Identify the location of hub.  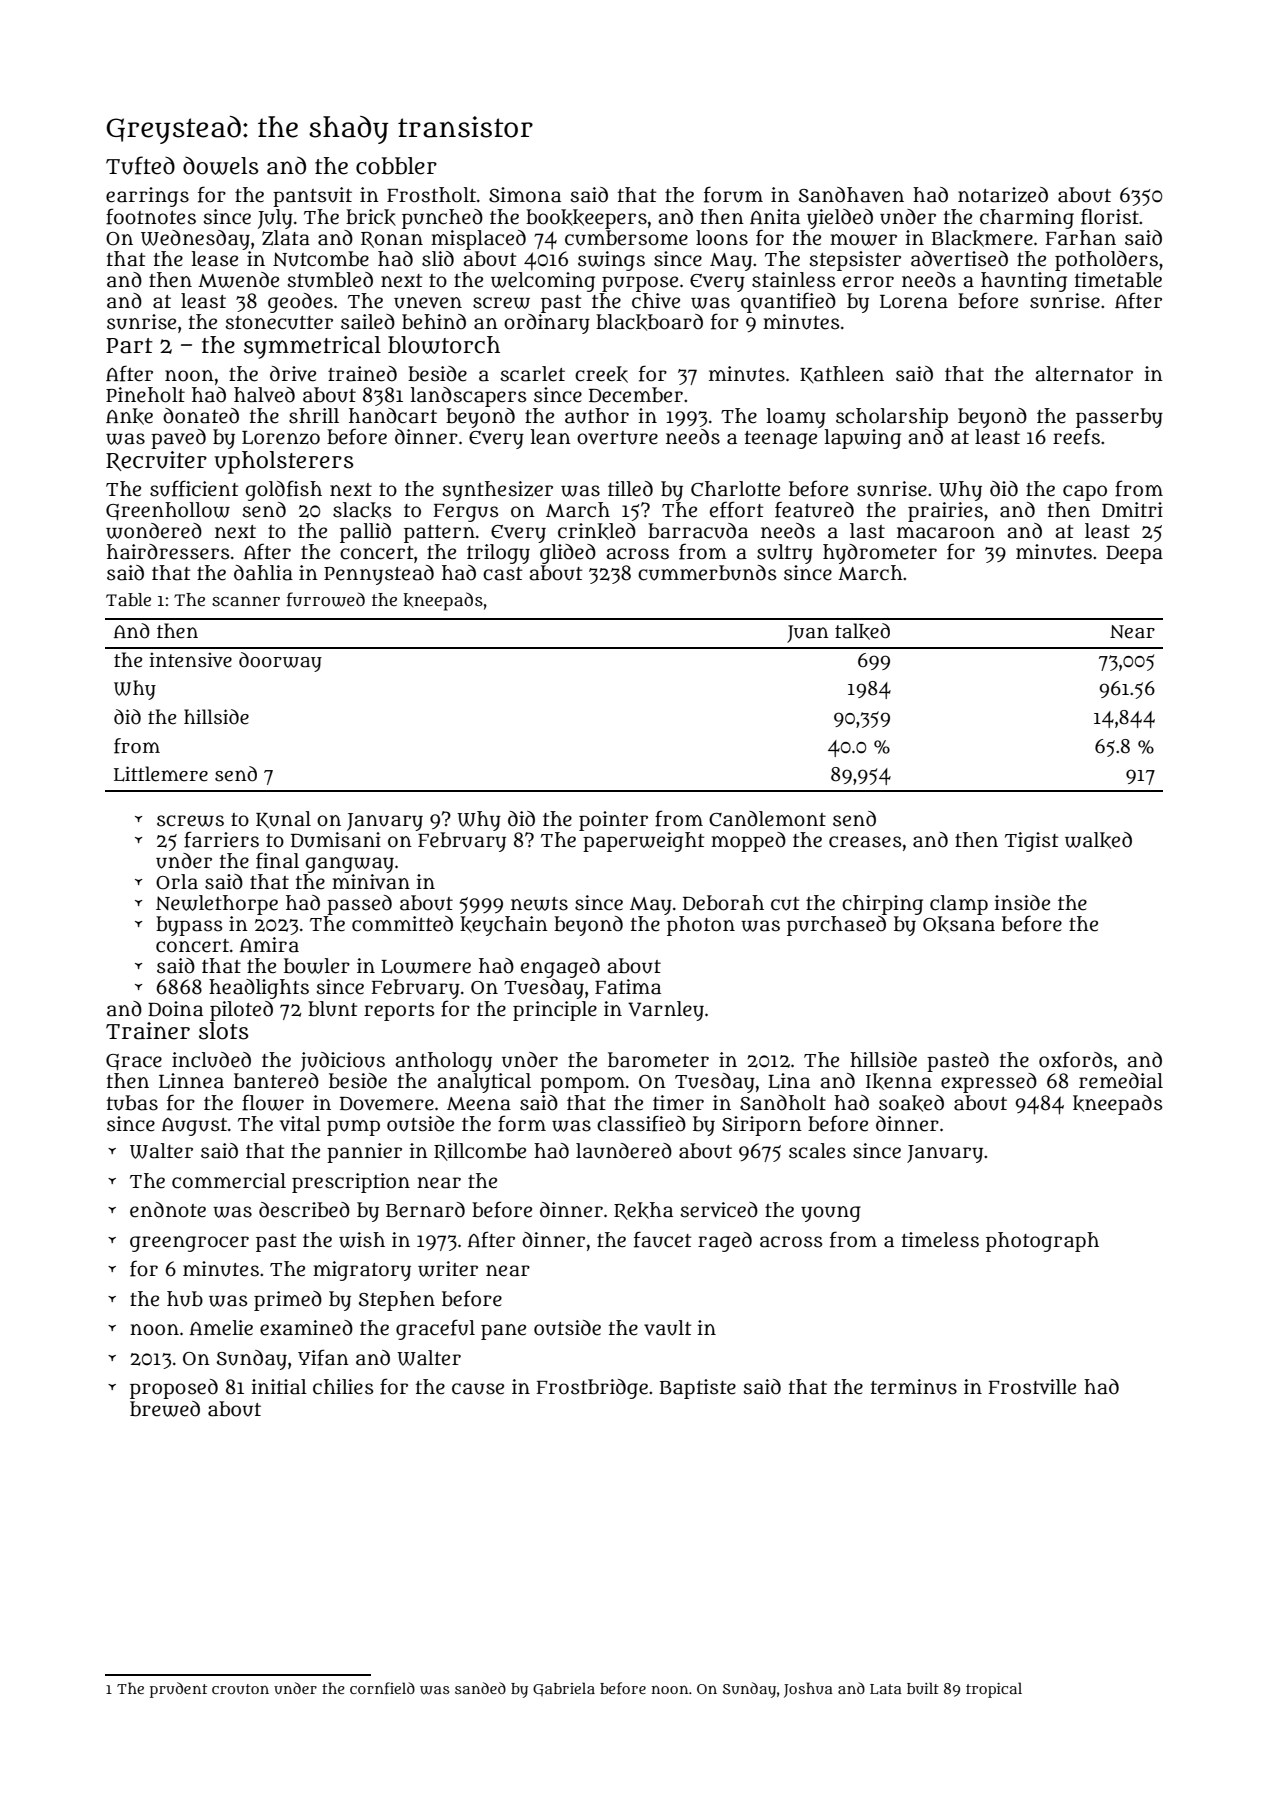
(185, 1299).
